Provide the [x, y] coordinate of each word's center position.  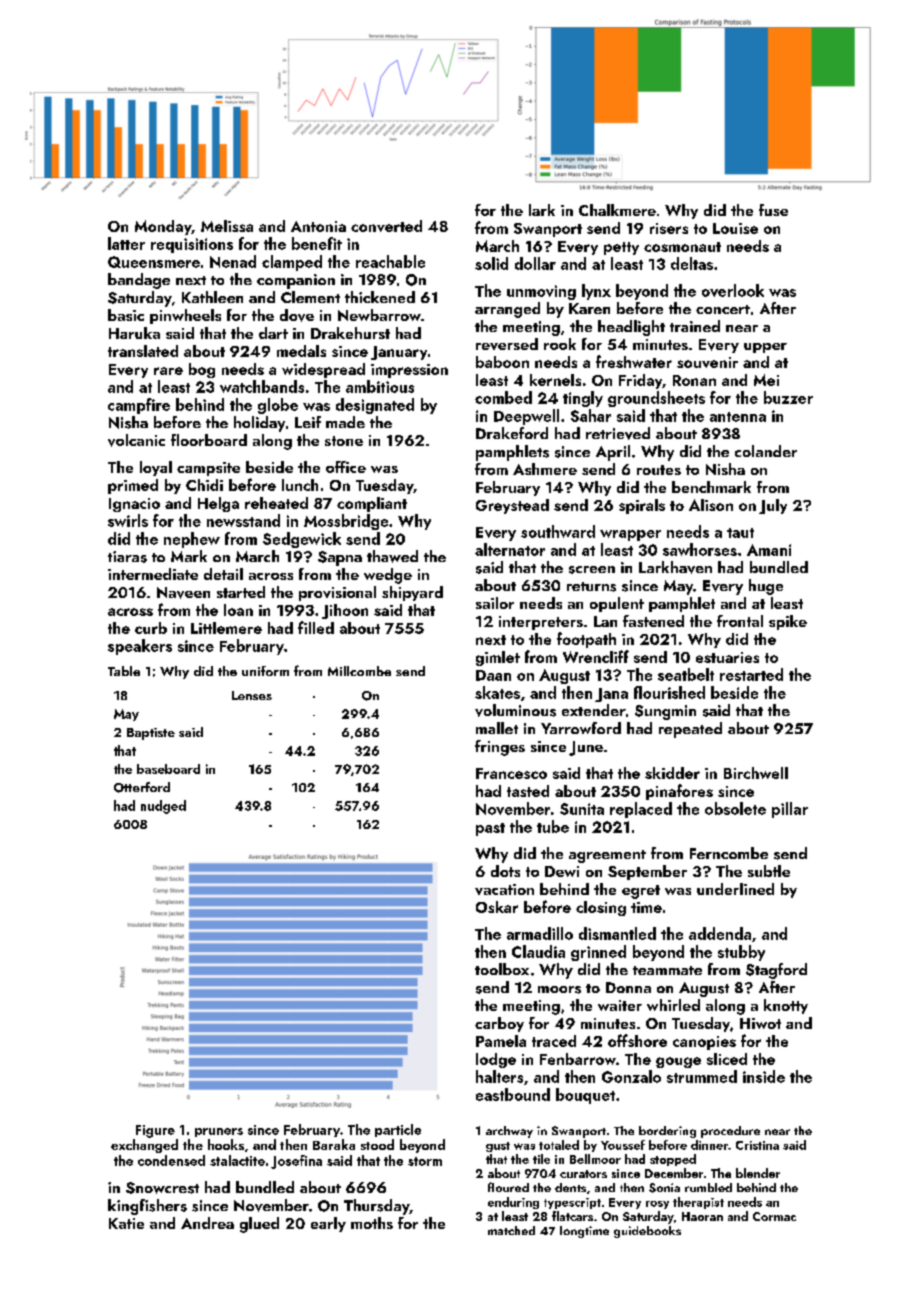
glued [259, 1225]
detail [223, 574]
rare [168, 371]
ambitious [380, 386]
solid [491, 263]
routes [659, 470]
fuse [773, 210]
